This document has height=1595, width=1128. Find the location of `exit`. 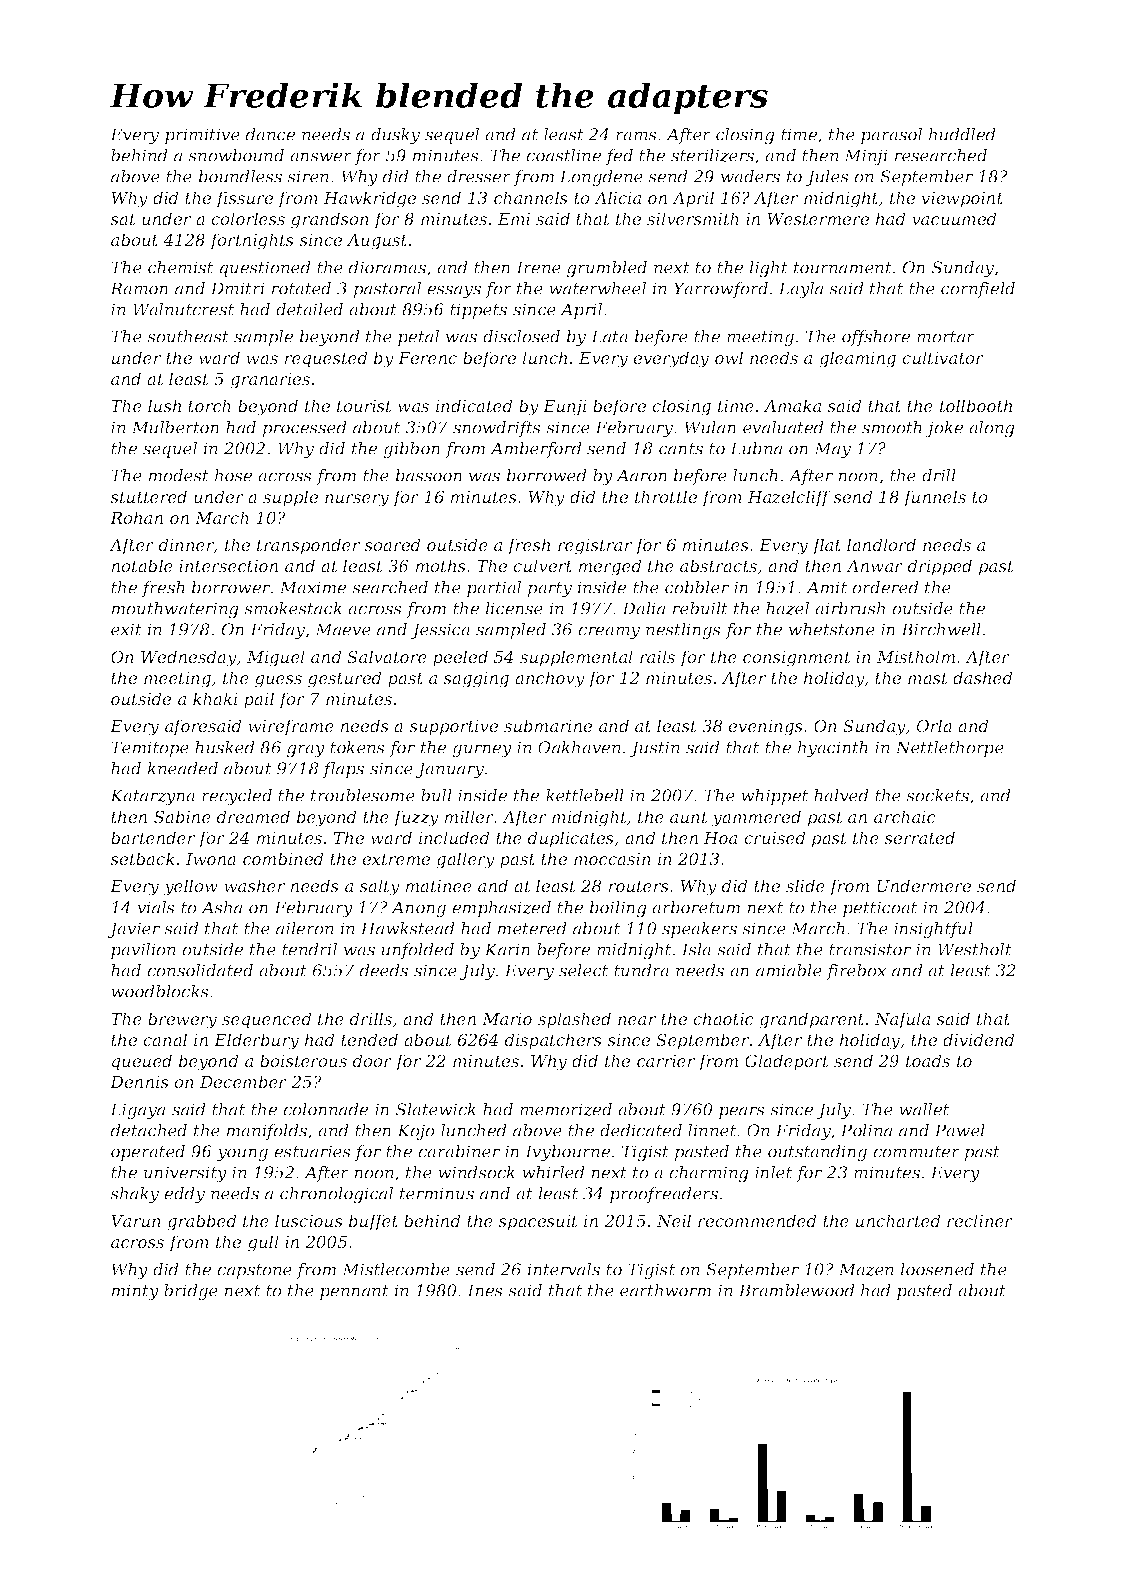

exit is located at coordinates (126, 629).
